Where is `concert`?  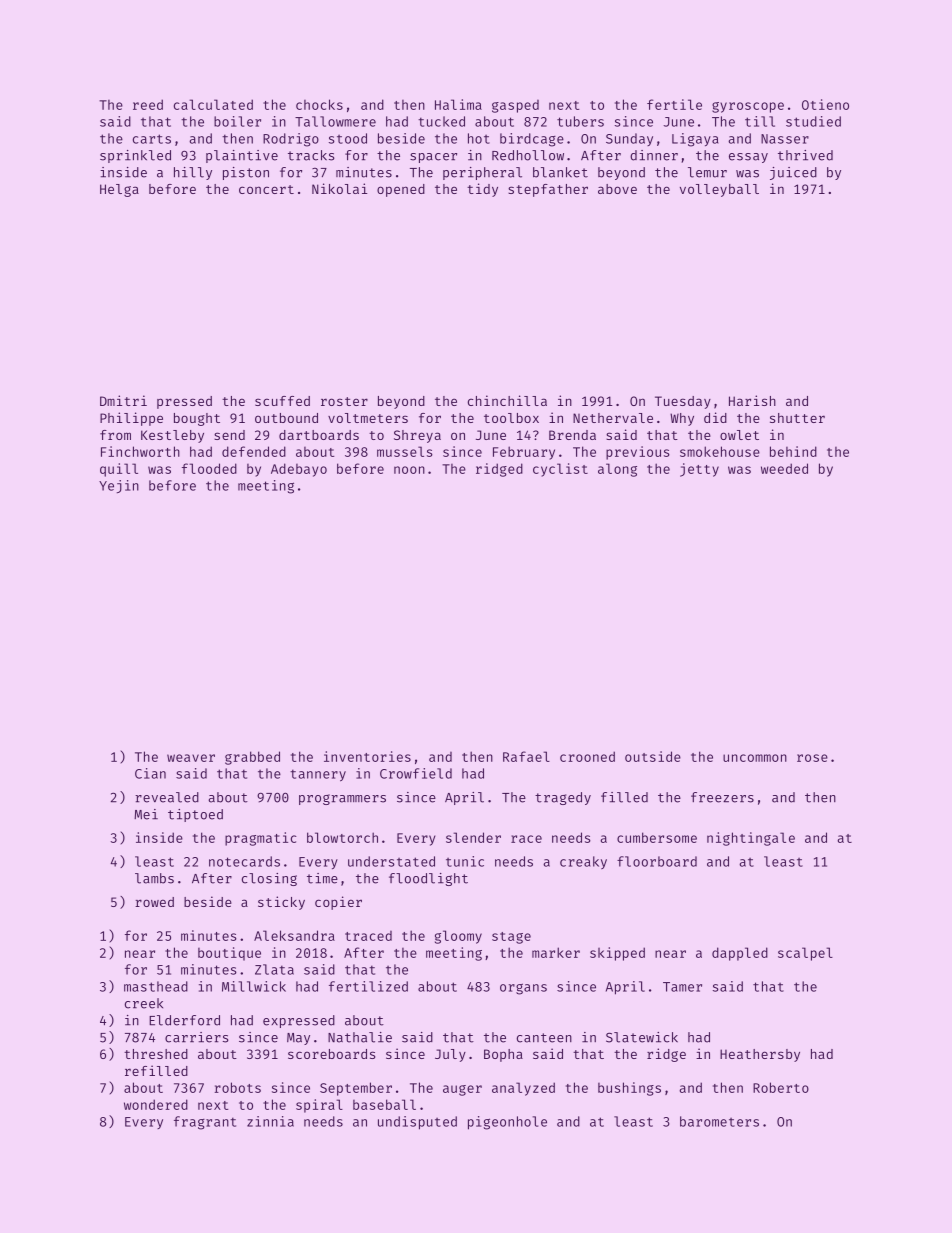
concert is located at coordinates (266, 189).
